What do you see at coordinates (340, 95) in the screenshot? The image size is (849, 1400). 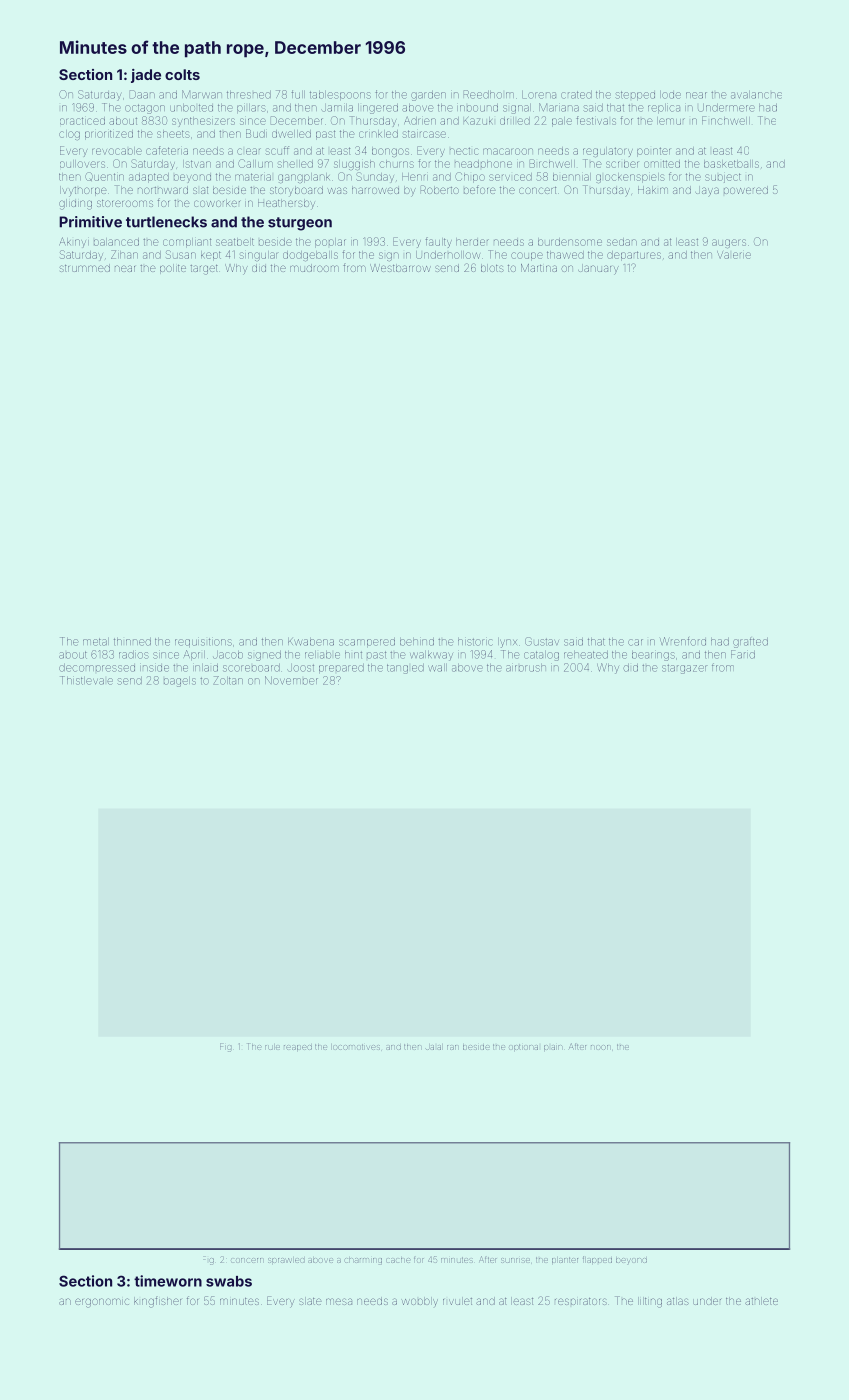 I see `tablespoons` at bounding box center [340, 95].
